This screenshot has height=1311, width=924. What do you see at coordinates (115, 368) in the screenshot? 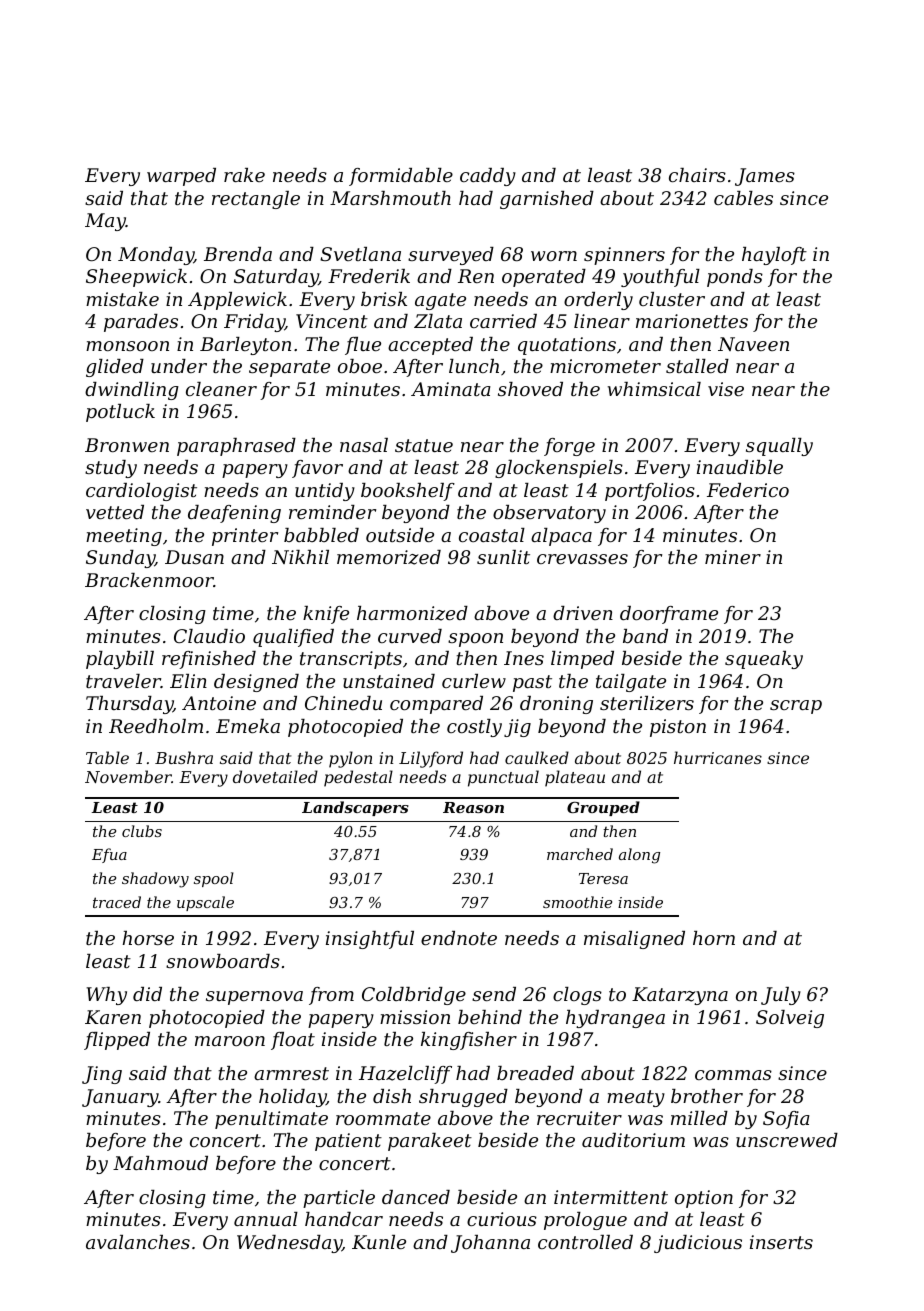
I see `glided` at bounding box center [115, 368].
